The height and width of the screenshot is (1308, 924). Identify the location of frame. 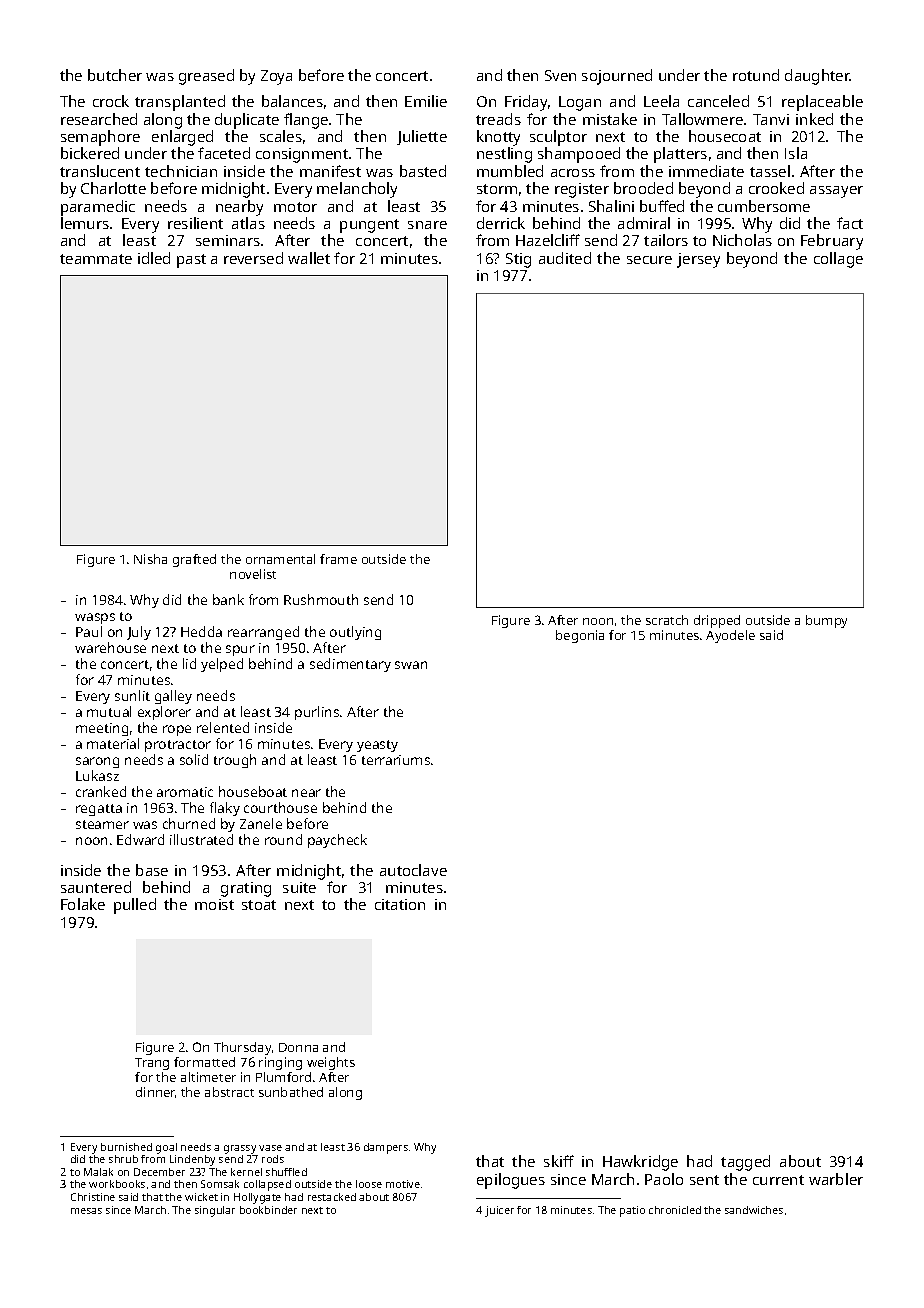
(338, 559).
